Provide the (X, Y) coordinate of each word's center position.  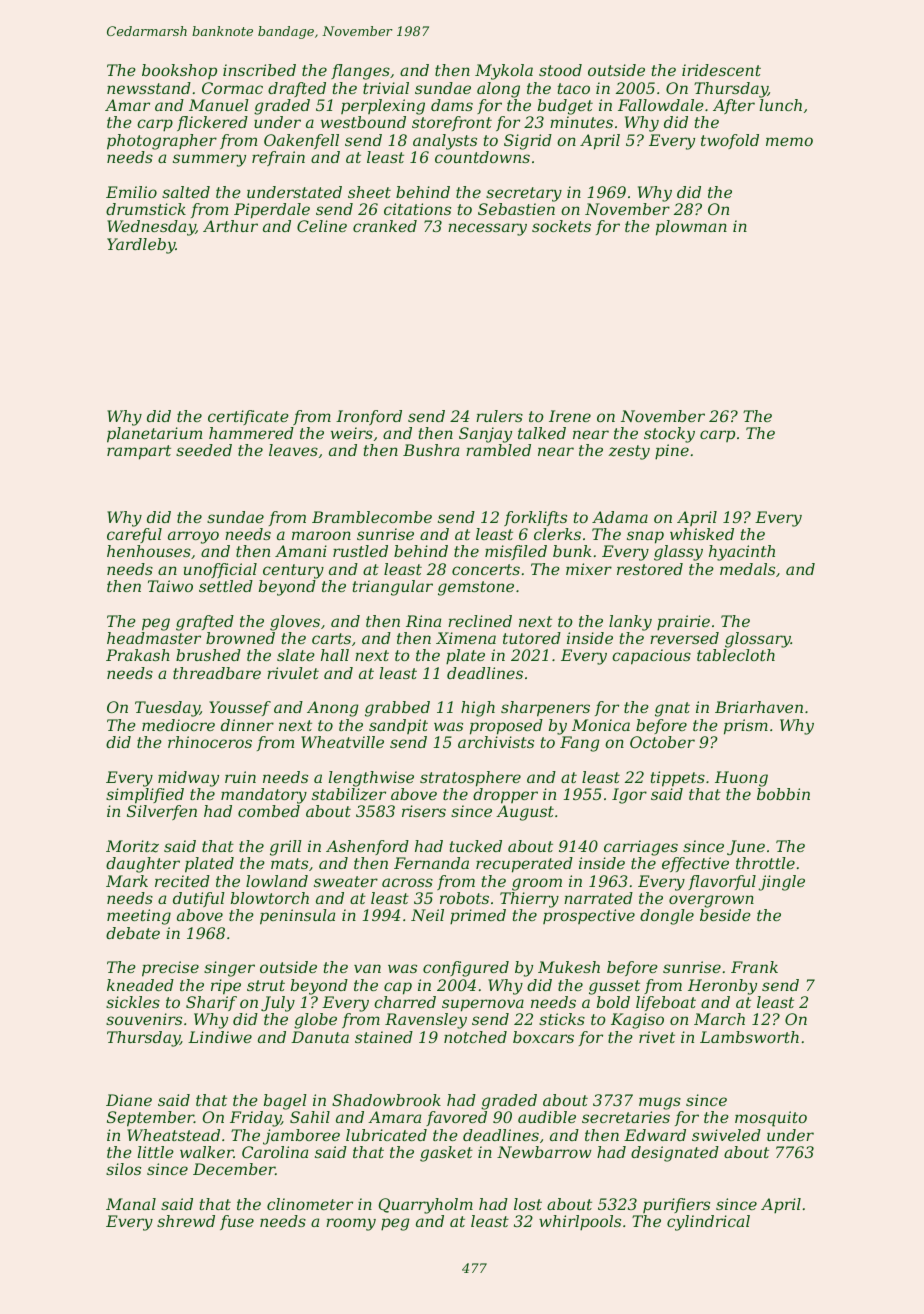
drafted (297, 89)
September (150, 1119)
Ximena (466, 638)
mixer (589, 569)
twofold (730, 141)
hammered (251, 433)
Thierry (529, 900)
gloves (295, 623)
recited (182, 881)
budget (565, 107)
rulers (499, 416)
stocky (669, 435)
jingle (781, 883)
